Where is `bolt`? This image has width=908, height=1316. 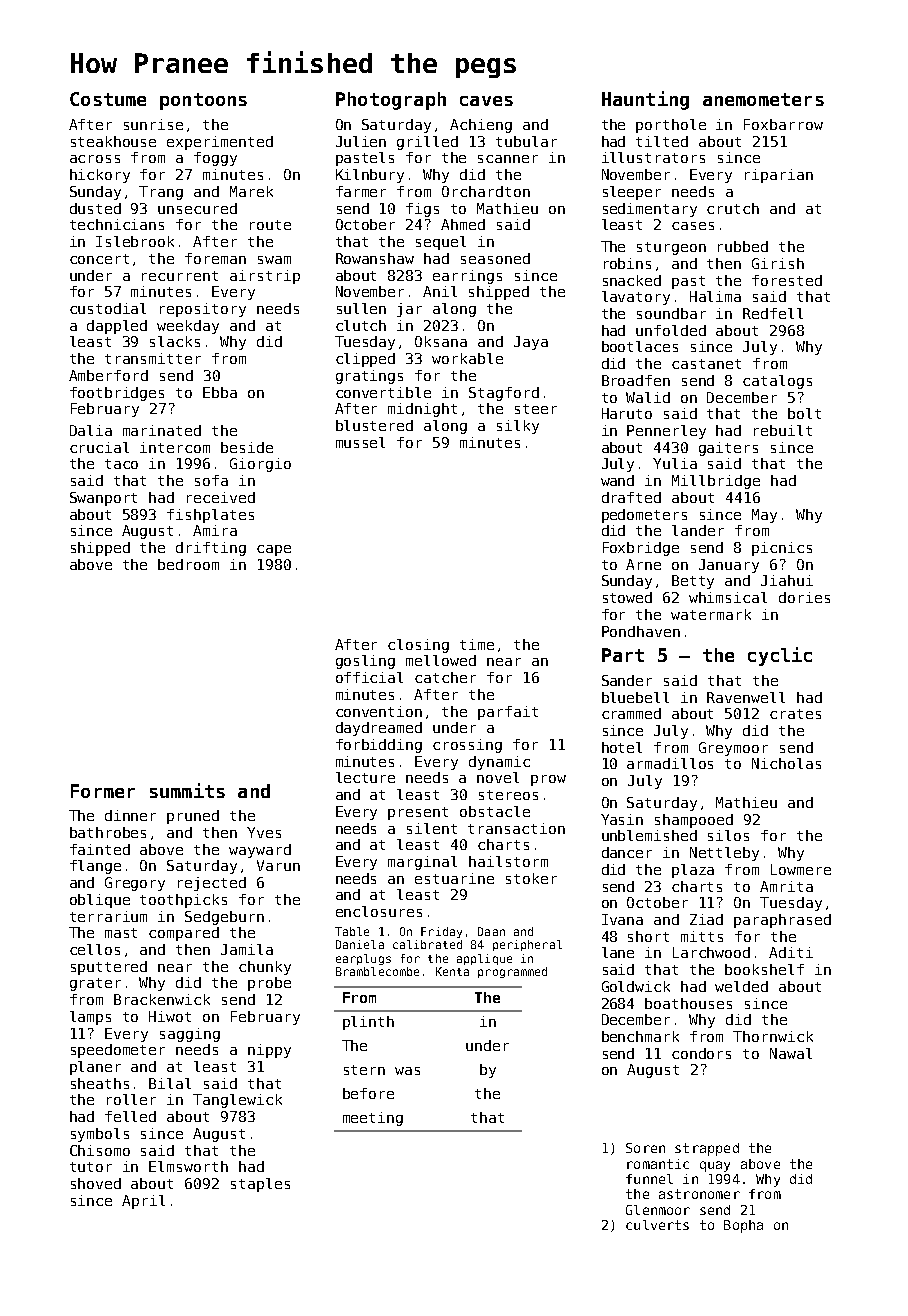 bolt is located at coordinates (804, 413).
